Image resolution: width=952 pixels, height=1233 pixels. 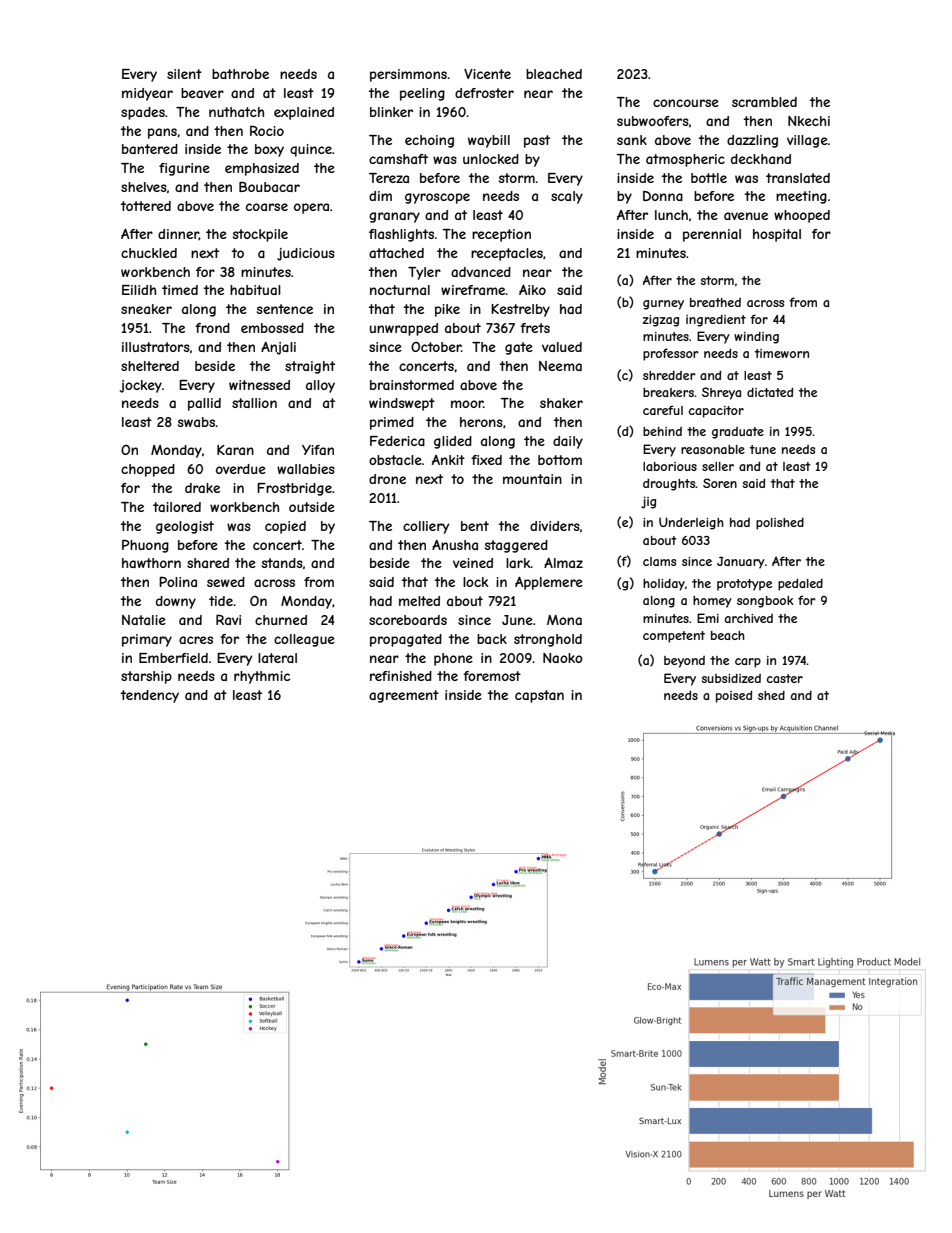 I want to click on rhythmic, so click(x=262, y=677).
